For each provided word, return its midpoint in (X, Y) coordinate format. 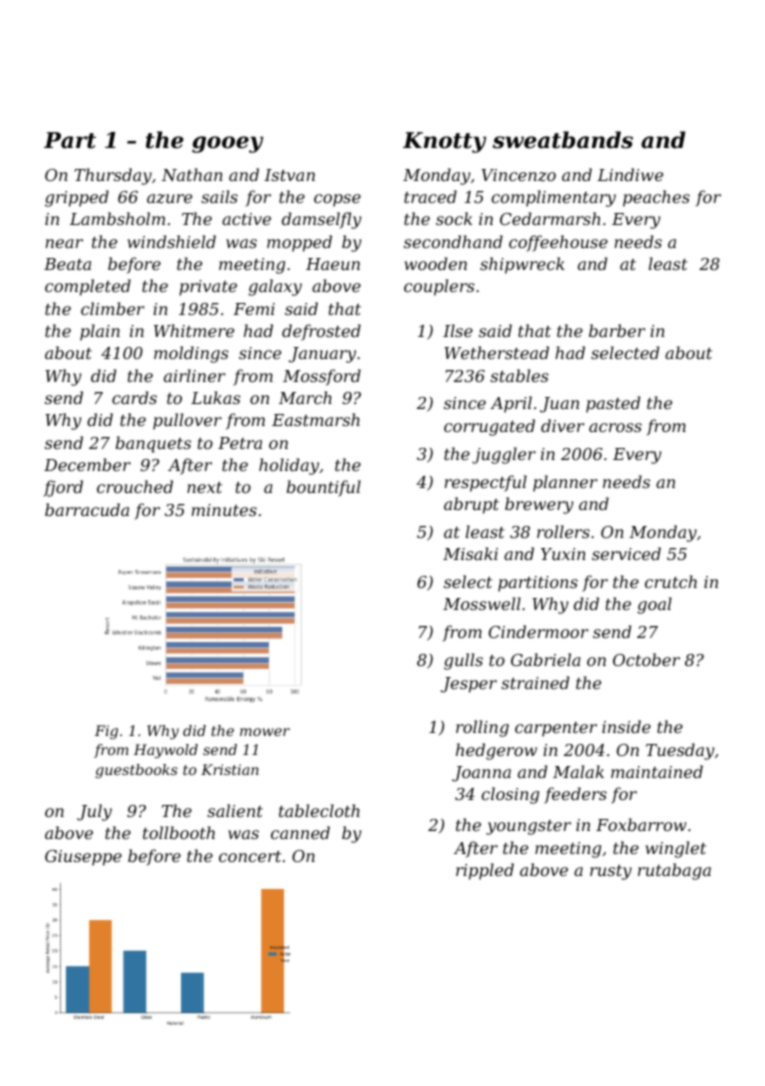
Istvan (289, 175)
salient (235, 810)
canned (300, 832)
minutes (224, 510)
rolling (482, 728)
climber (112, 308)
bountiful (324, 488)
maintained (657, 771)
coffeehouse (558, 243)
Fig (106, 732)
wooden (436, 263)
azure (169, 199)
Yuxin (563, 554)
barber (617, 330)
